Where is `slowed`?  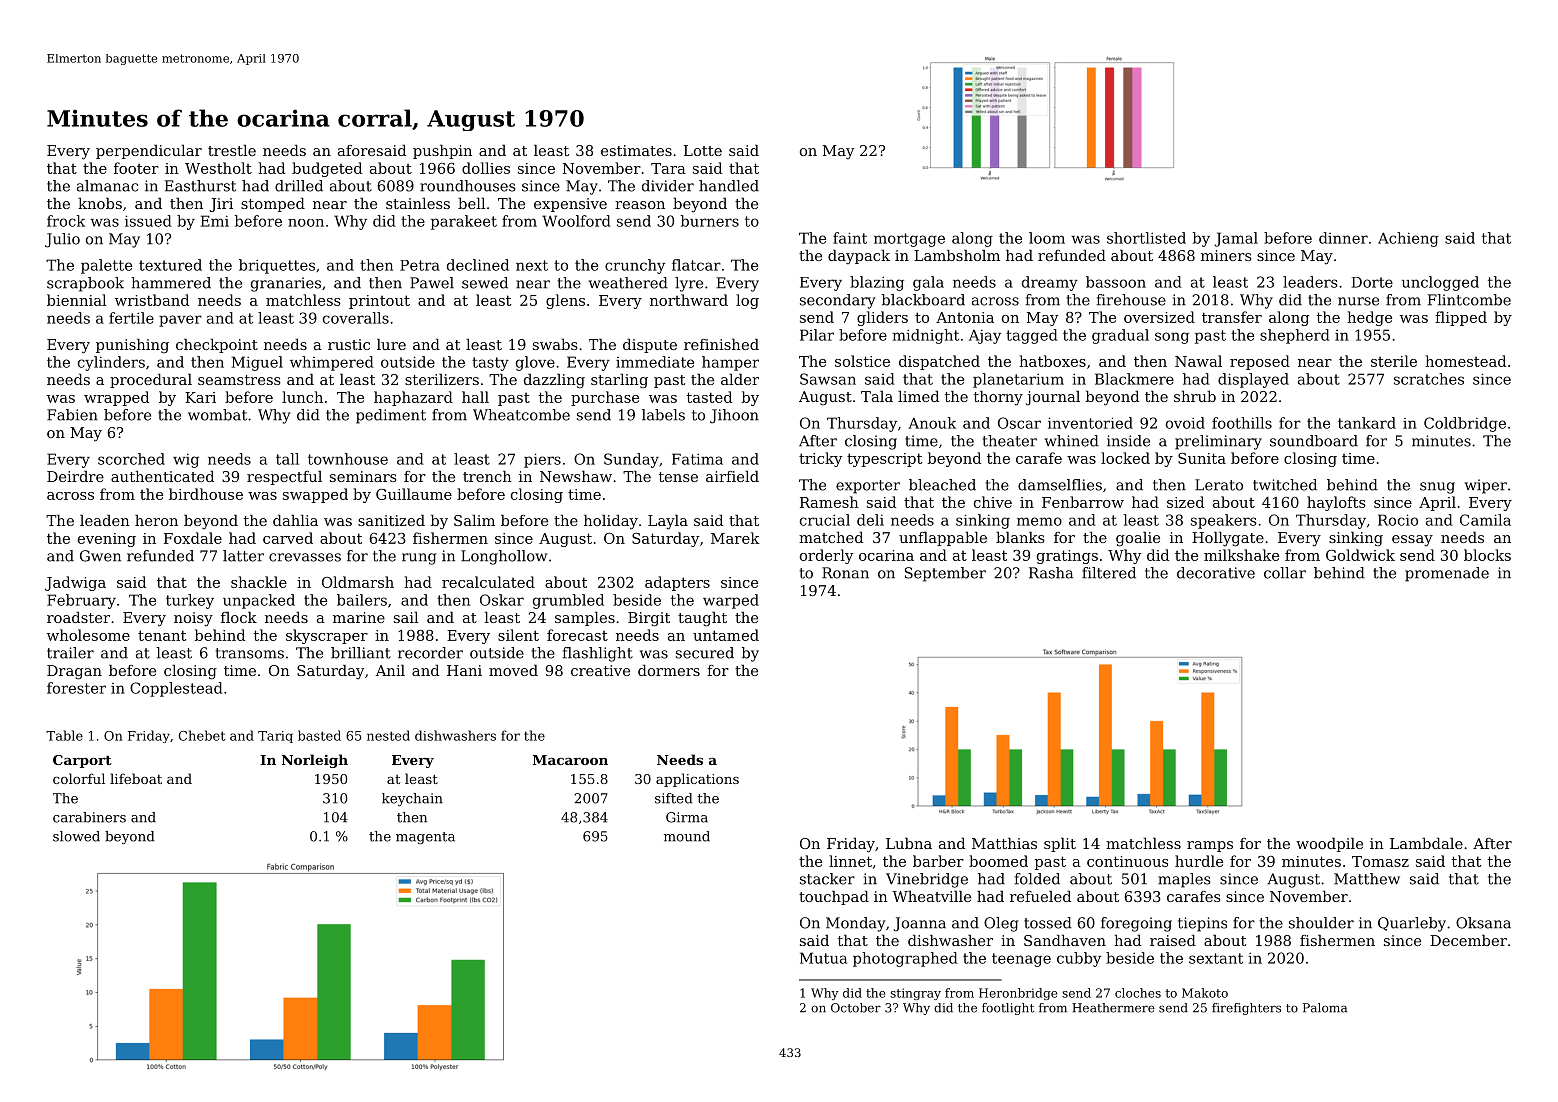 slowed is located at coordinates (76, 836).
